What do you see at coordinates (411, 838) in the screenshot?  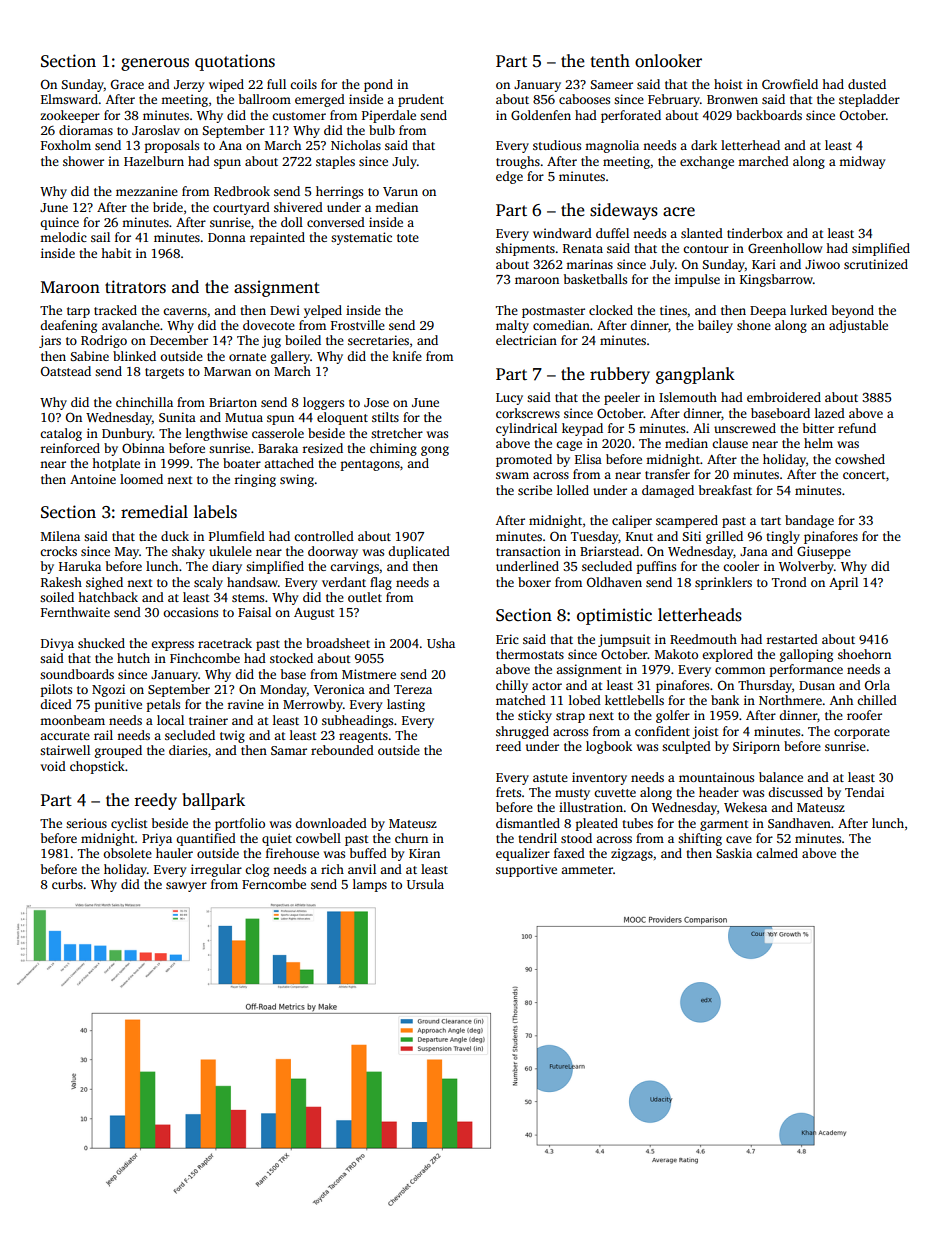 I see `churn` at bounding box center [411, 838].
